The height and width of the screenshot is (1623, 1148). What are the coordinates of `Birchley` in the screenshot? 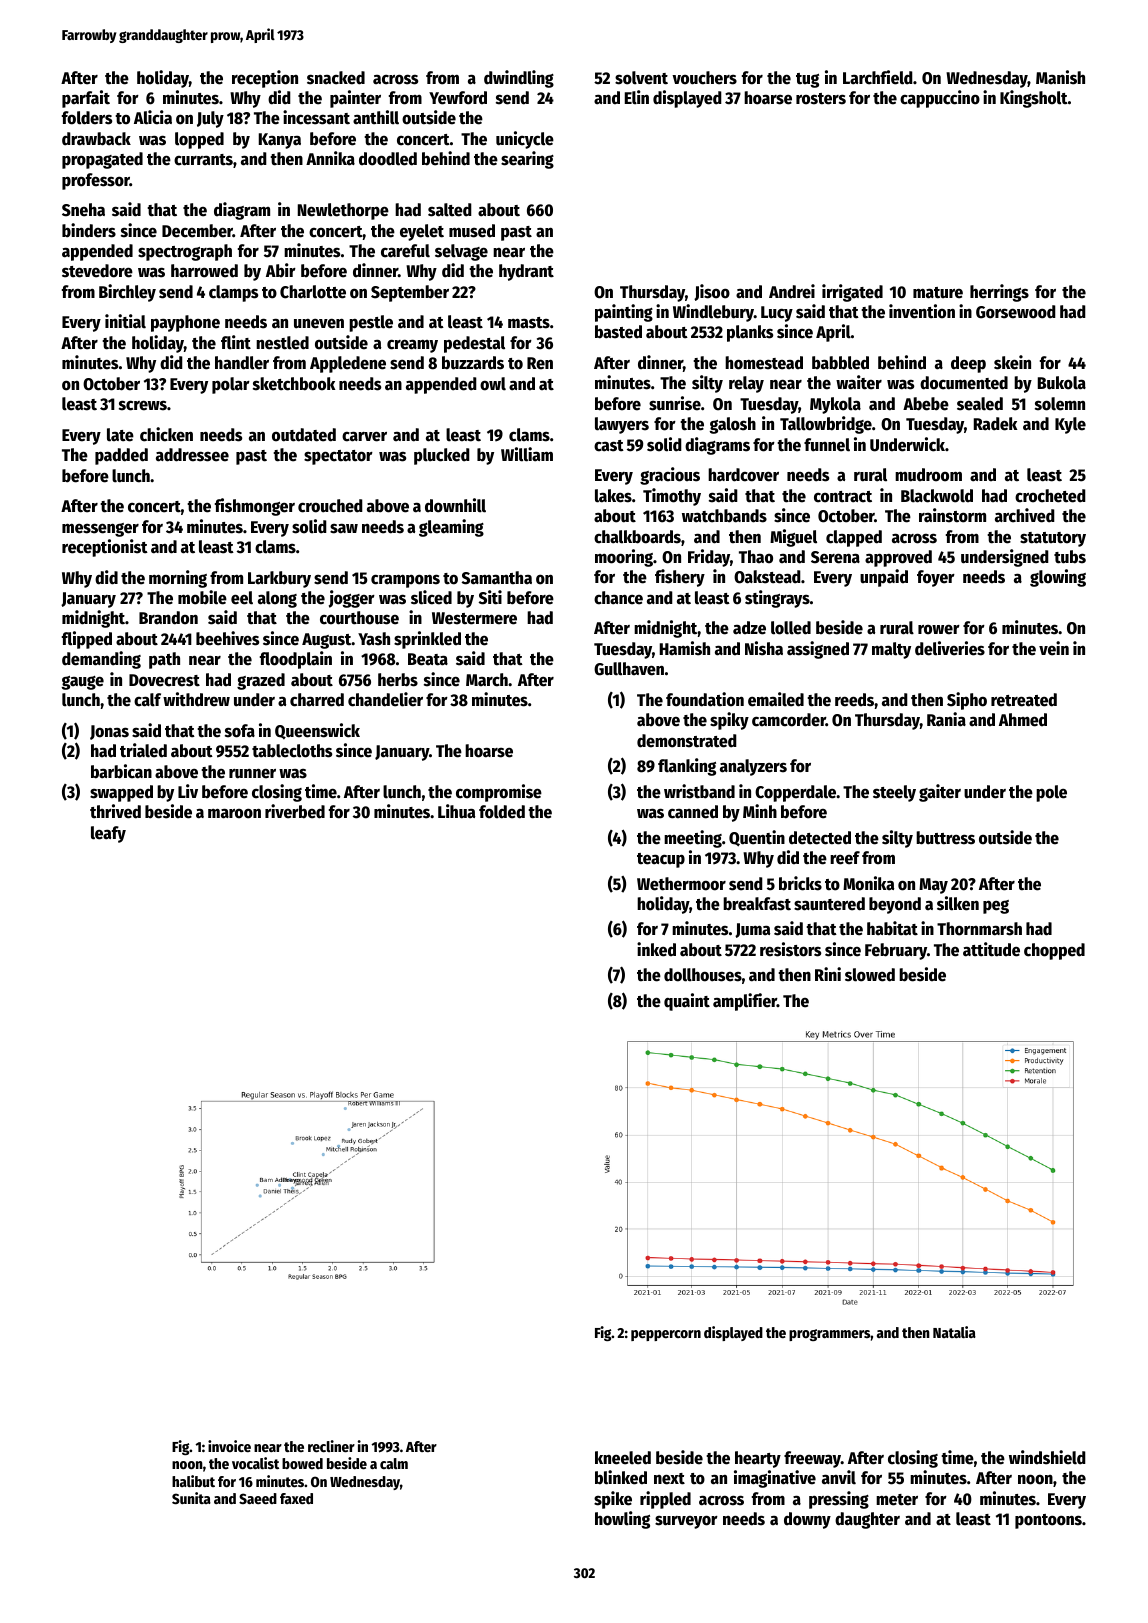 It's located at (127, 293).
